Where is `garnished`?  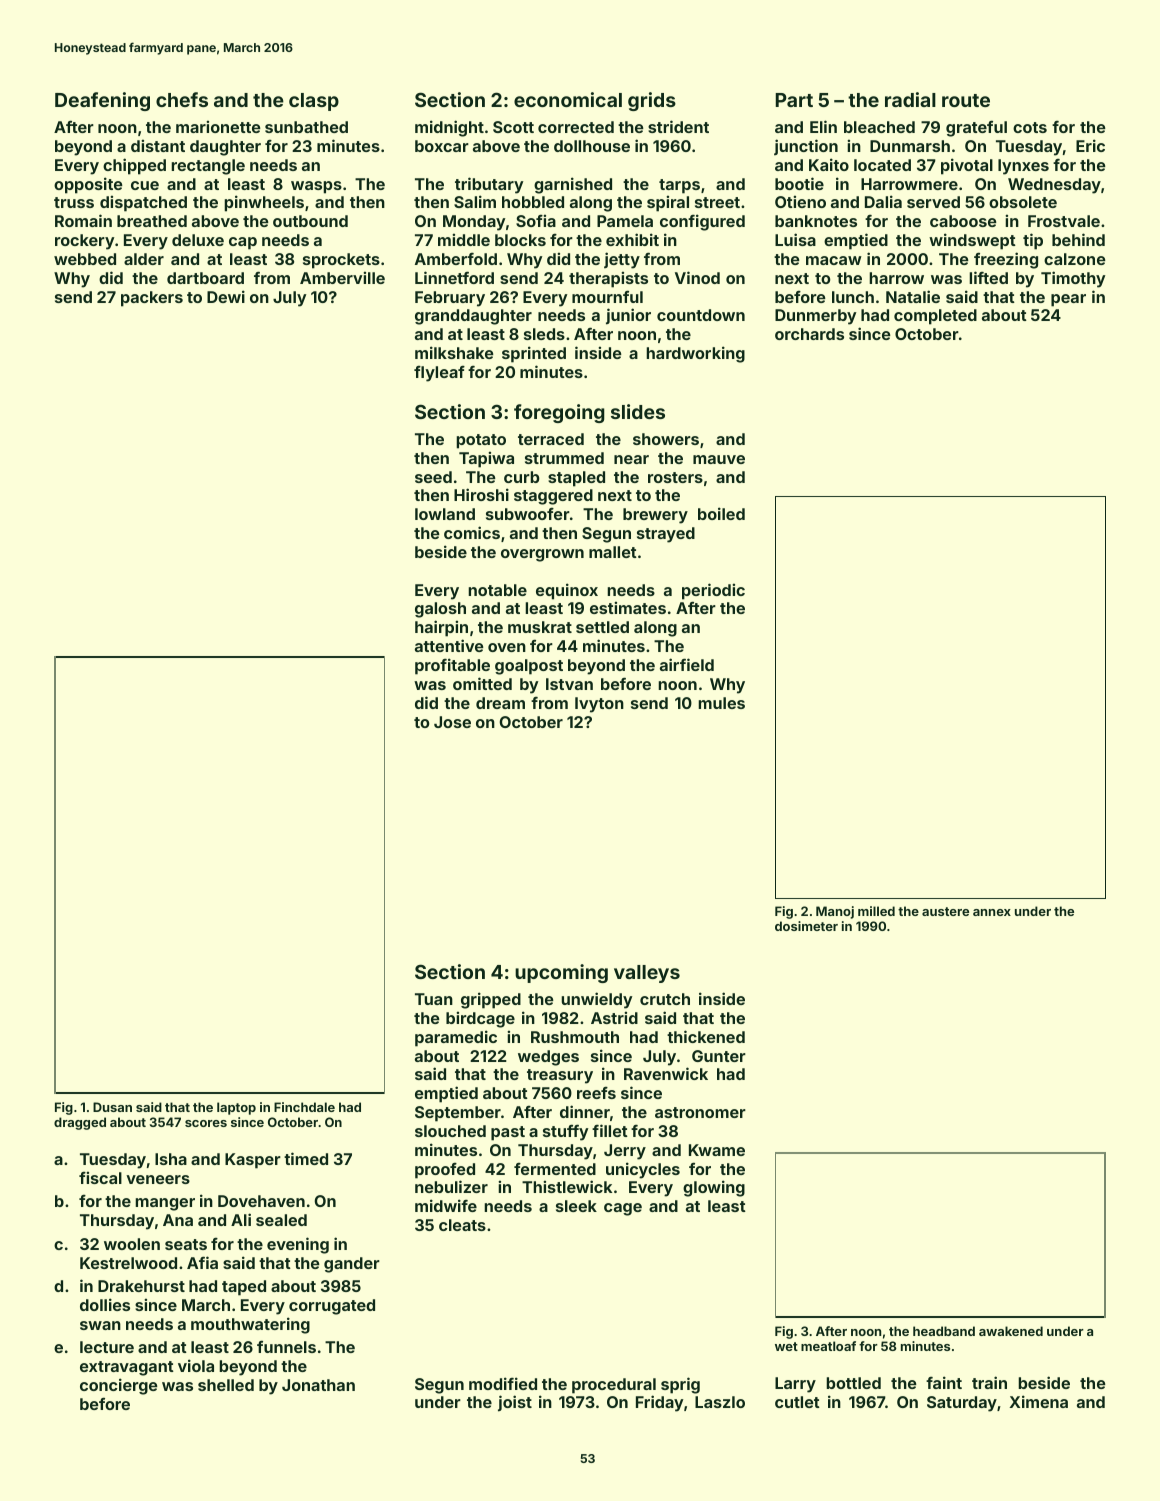
garnished is located at coordinates (573, 185).
